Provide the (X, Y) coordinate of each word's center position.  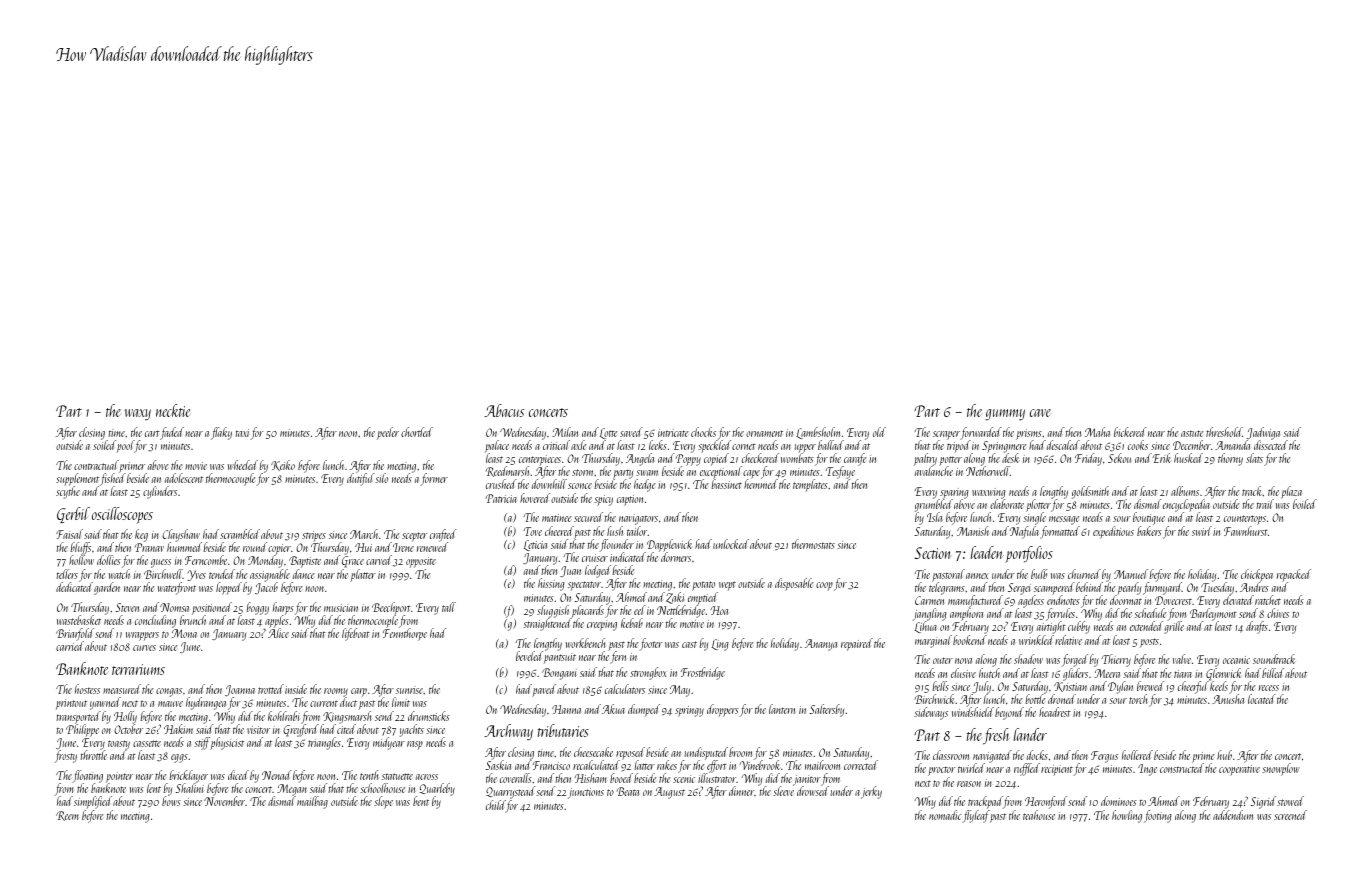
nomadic (945, 815)
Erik (1162, 458)
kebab (632, 623)
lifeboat (356, 634)
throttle (93, 755)
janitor (807, 781)
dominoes (1119, 801)
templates (810, 485)
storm (583, 472)
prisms (1029, 434)
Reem (67, 816)
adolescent (184, 478)
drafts (1257, 627)
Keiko (283, 465)
